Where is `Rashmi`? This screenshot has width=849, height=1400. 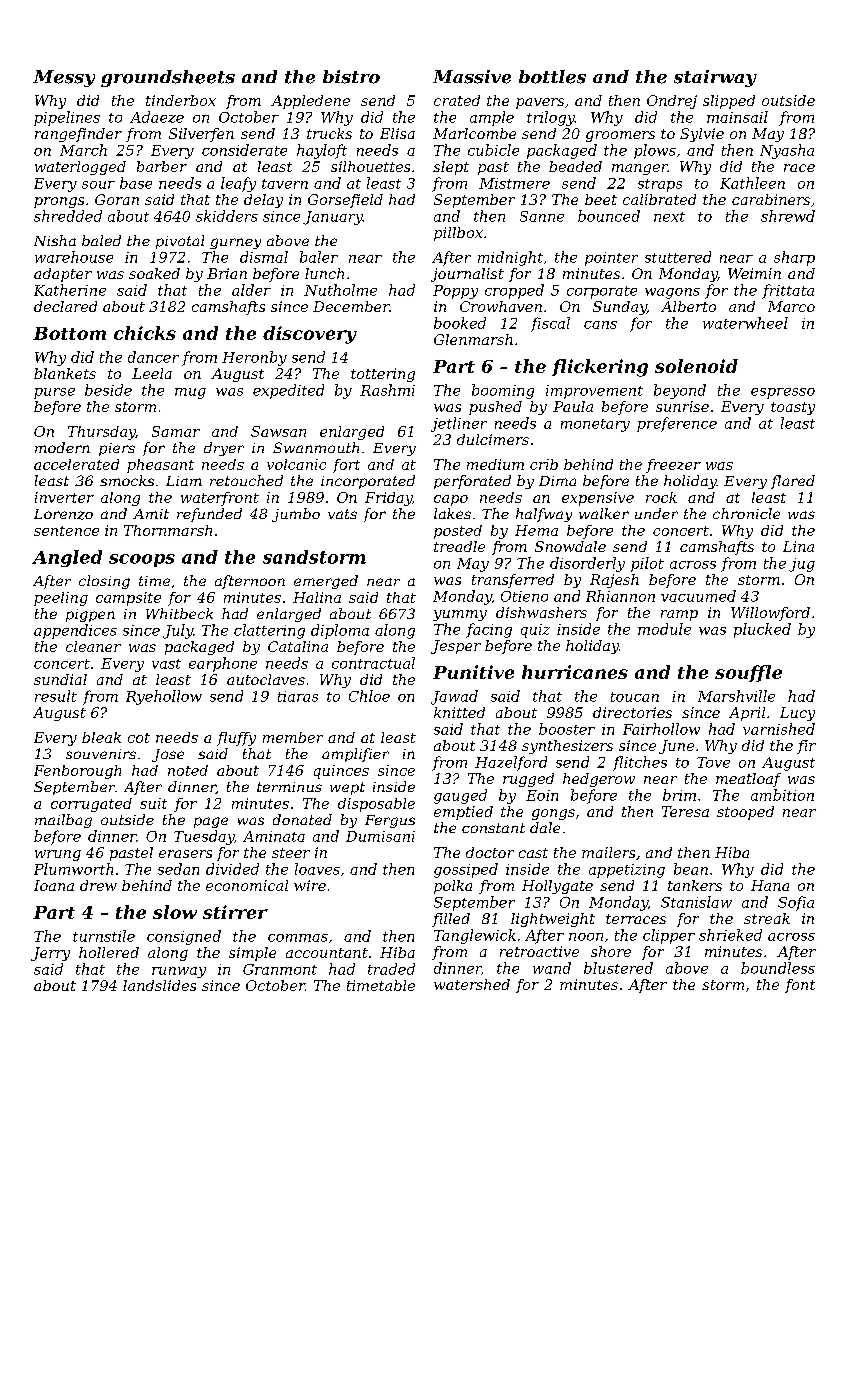 Rashmi is located at coordinates (387, 390).
